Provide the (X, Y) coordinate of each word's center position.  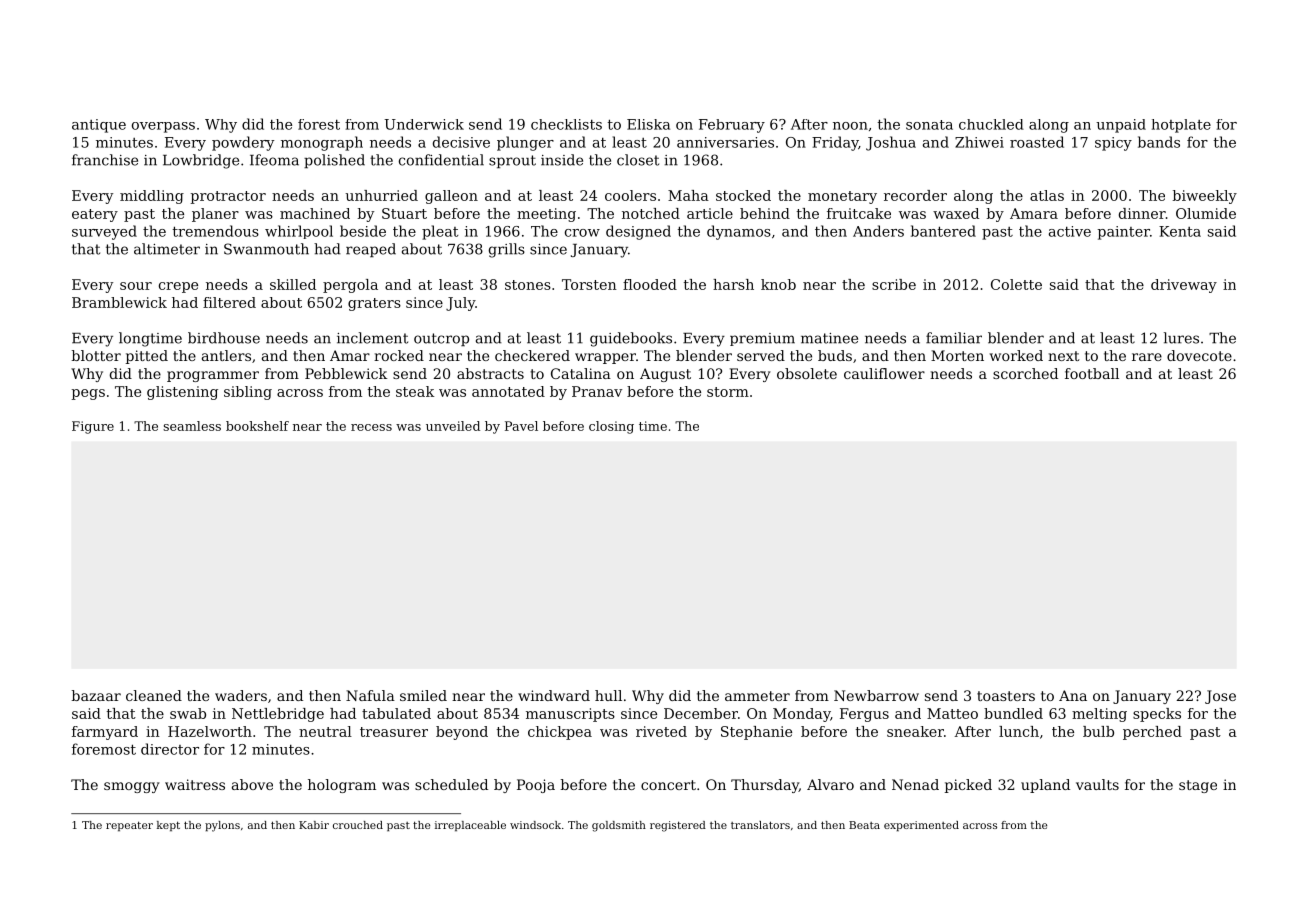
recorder (915, 195)
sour (136, 286)
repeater (129, 826)
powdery (243, 143)
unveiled (453, 426)
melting (1099, 715)
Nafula (370, 695)
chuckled (991, 124)
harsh (733, 284)
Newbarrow (876, 695)
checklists (566, 124)
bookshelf (257, 426)
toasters (1006, 696)
